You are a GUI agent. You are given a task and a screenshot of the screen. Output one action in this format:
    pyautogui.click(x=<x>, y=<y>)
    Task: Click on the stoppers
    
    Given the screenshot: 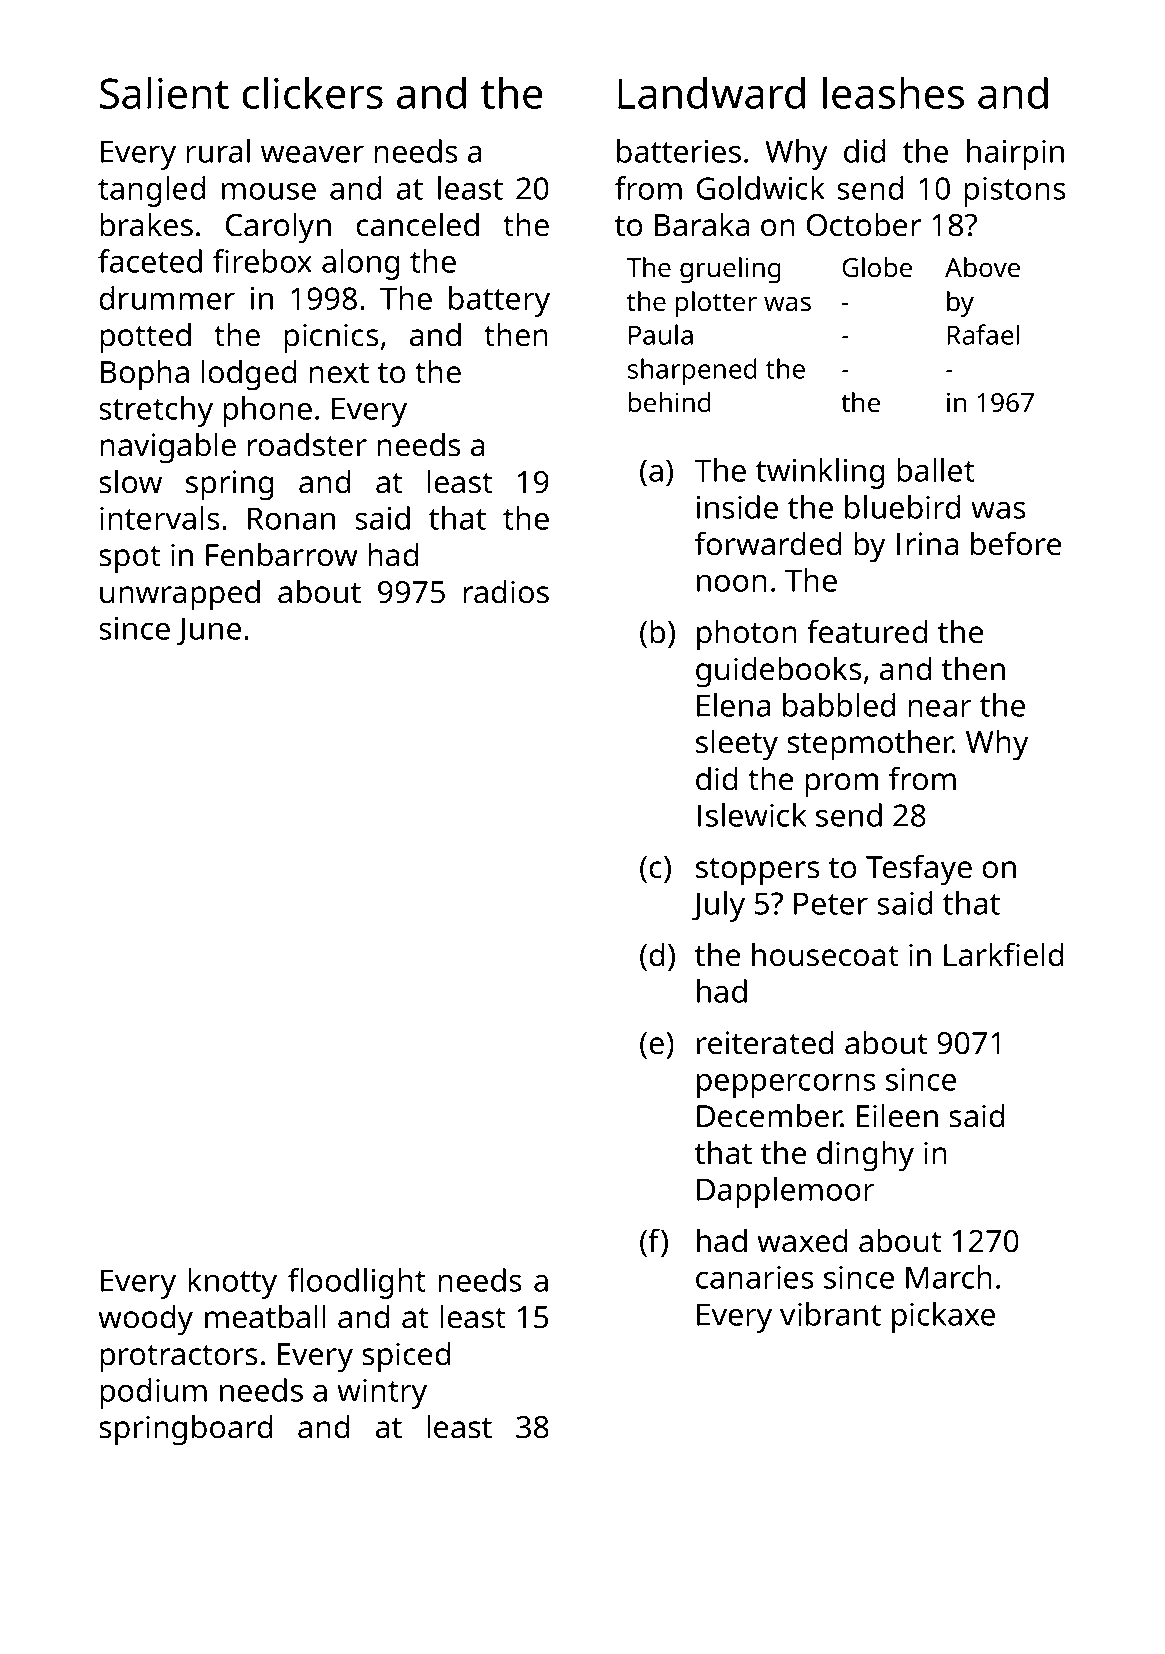 What is the action you would take?
    pyautogui.click(x=758, y=872)
